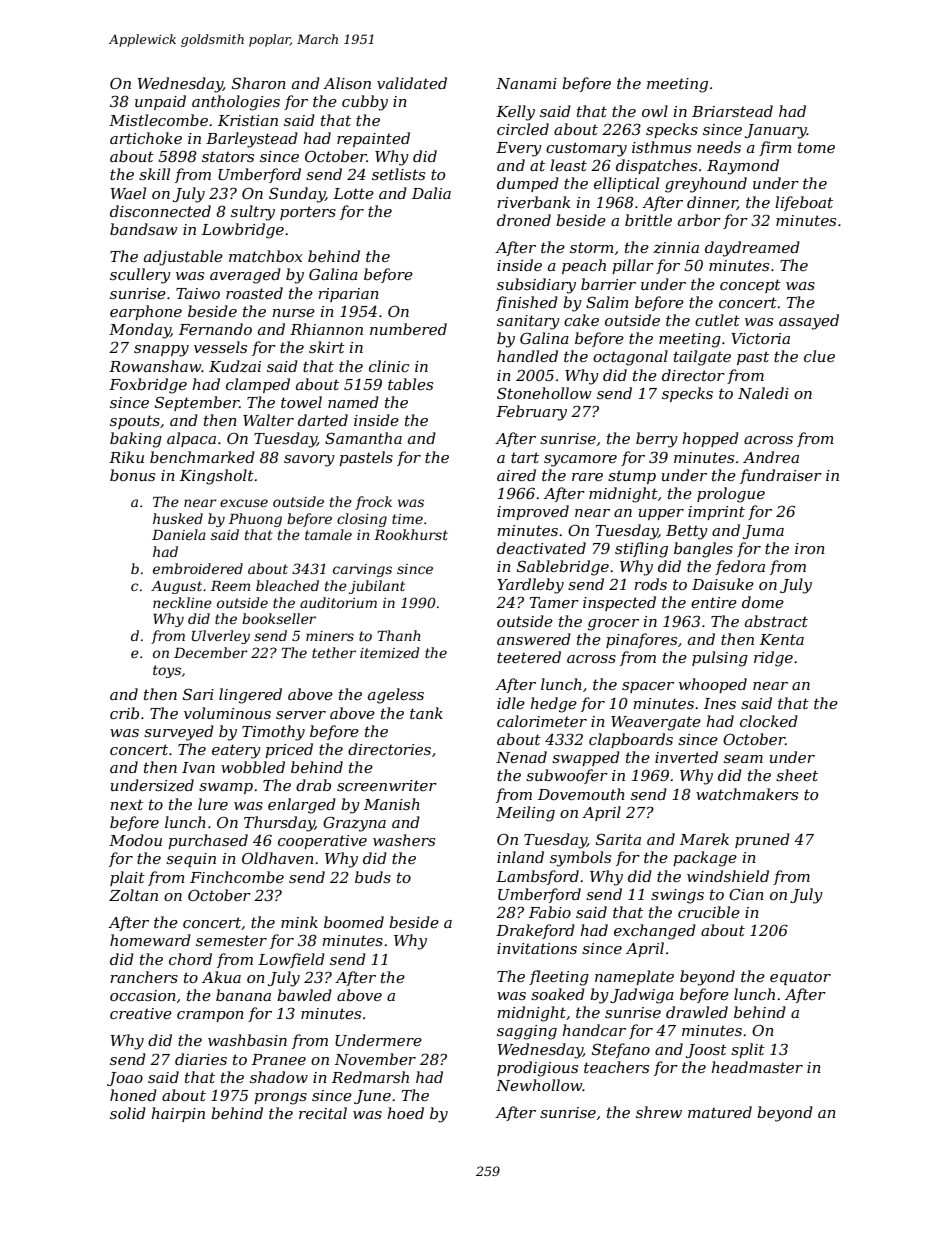  I want to click on entire, so click(714, 602).
